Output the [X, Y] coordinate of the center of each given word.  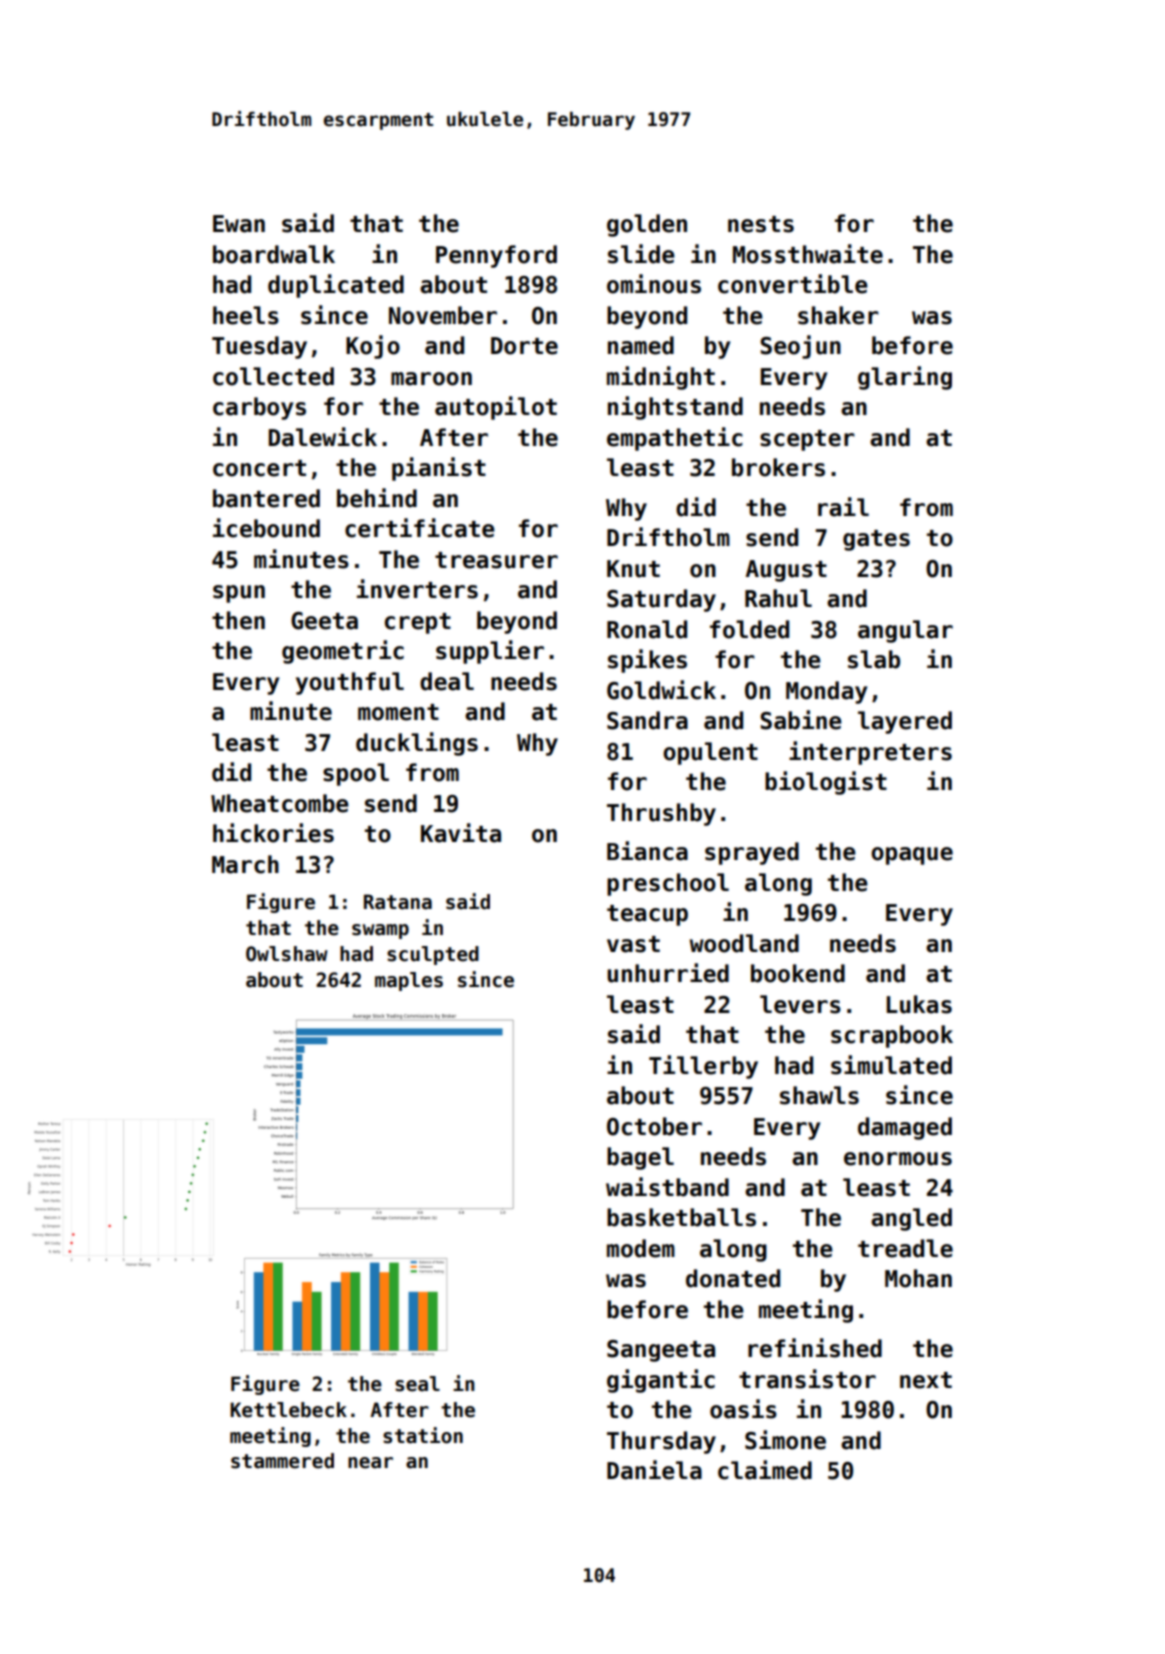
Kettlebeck [288, 1410]
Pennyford [496, 256]
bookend [798, 973]
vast [633, 944]
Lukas [919, 1004]
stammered [282, 1461]
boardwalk [274, 254]
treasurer [496, 560]
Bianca [647, 851]
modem [641, 1248]
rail [843, 507]
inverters [417, 589]
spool [356, 774]
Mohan [918, 1278]
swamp [380, 931]
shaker [838, 315]
